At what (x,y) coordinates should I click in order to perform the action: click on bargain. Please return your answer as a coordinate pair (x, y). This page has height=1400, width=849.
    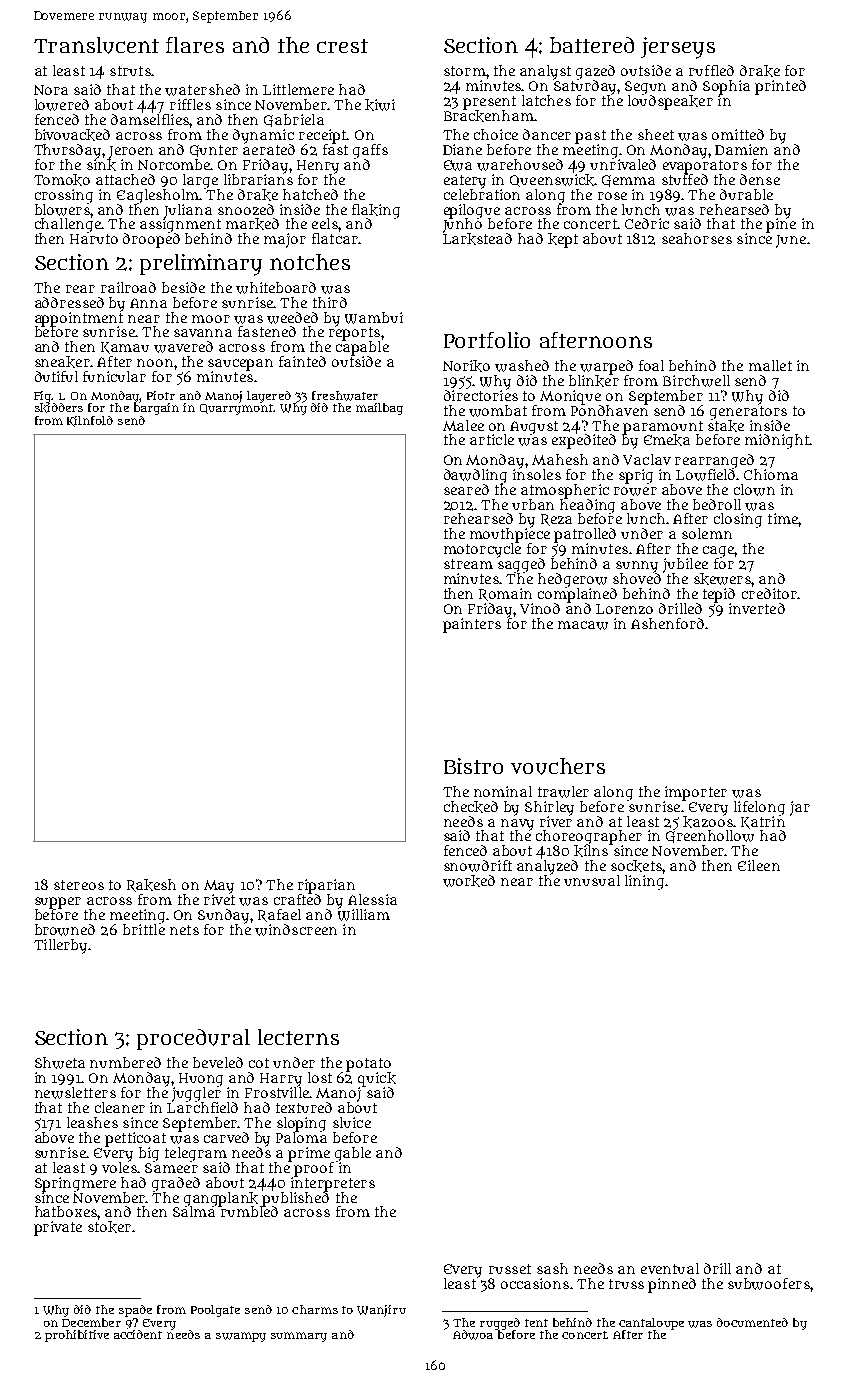
    Looking at the image, I should click on (156, 409).
